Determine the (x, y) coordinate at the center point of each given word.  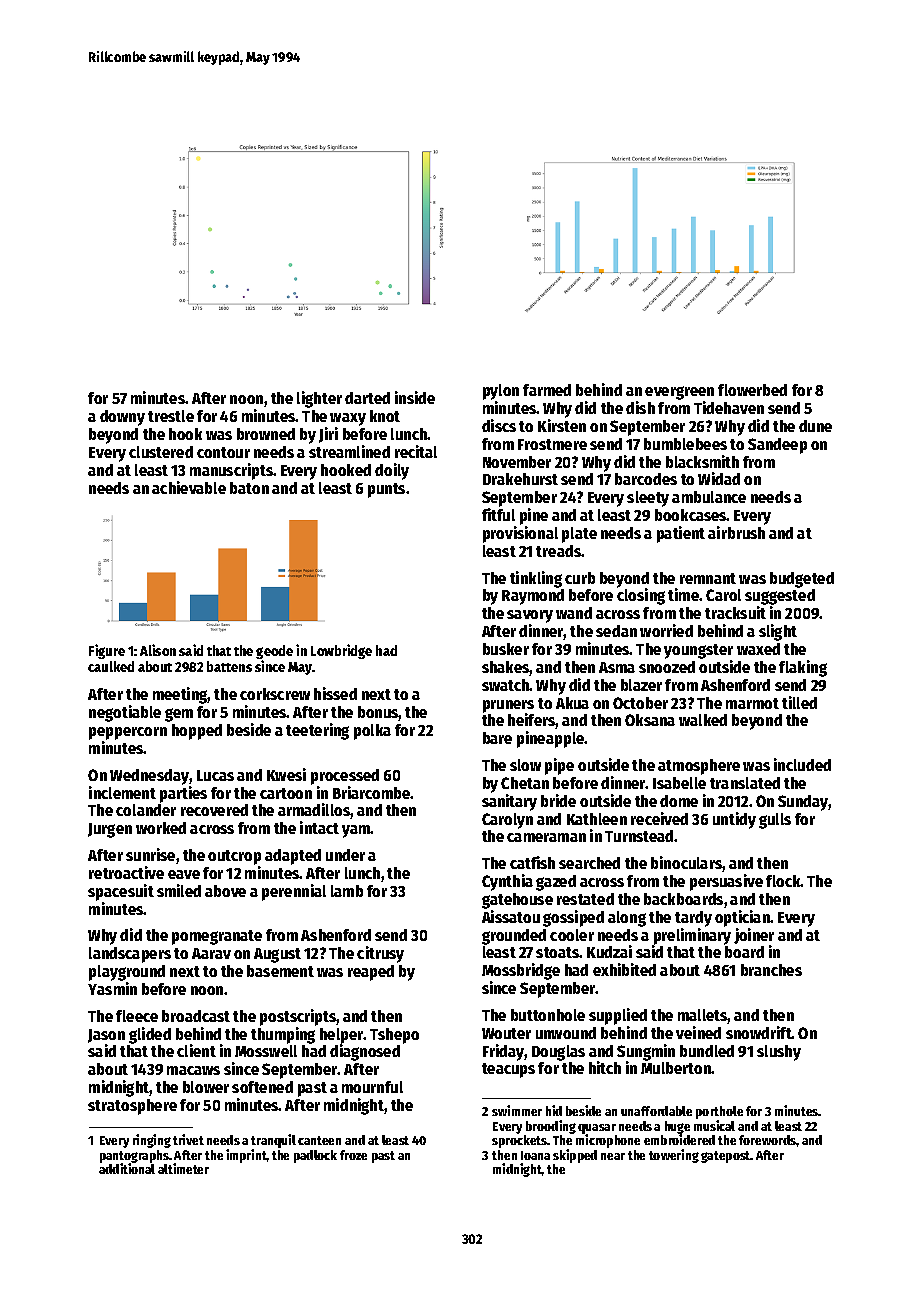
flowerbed (752, 390)
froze (353, 1155)
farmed (547, 390)
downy (122, 418)
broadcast (196, 1016)
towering (674, 1156)
